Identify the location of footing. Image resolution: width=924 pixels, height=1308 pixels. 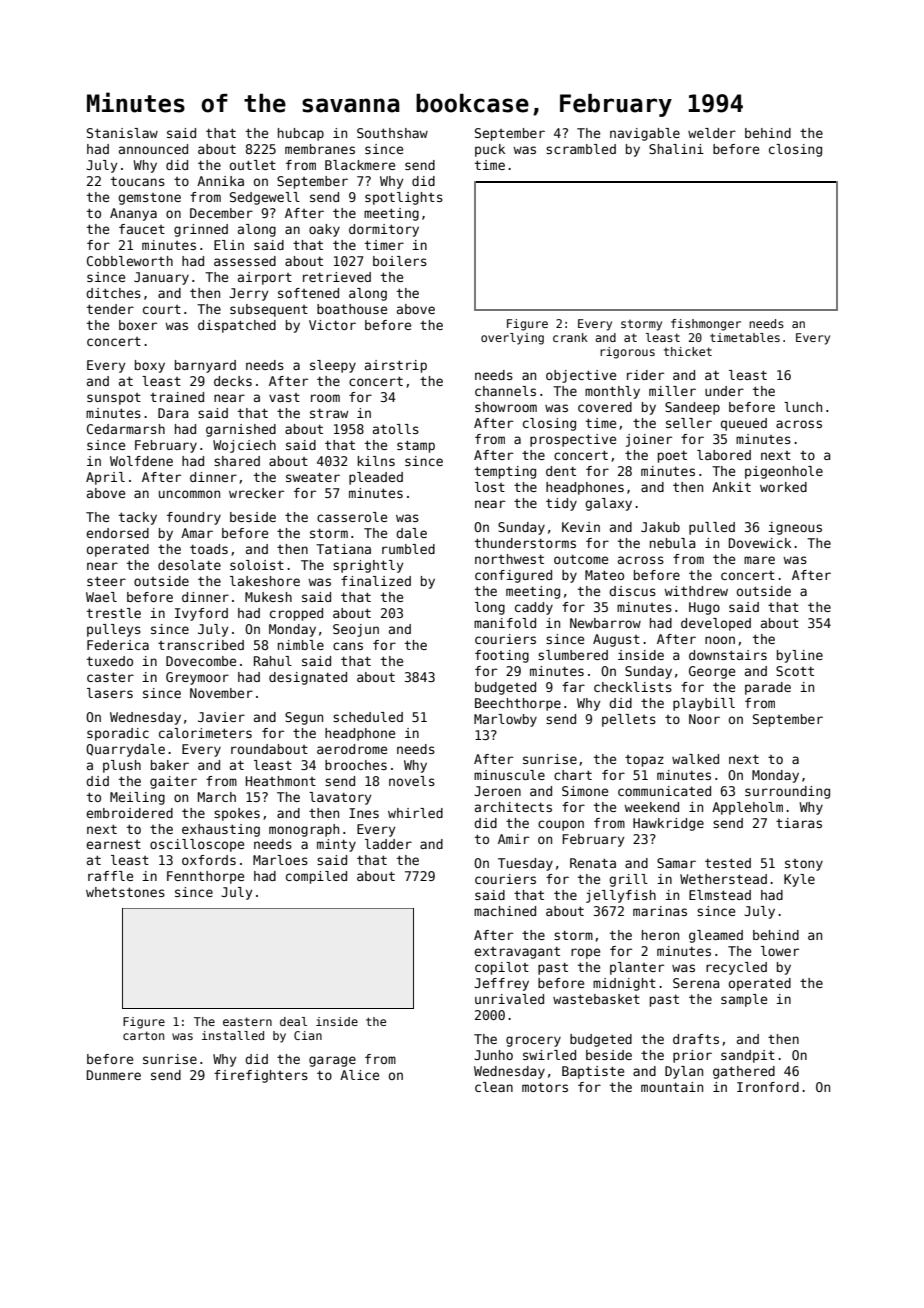
(502, 656).
